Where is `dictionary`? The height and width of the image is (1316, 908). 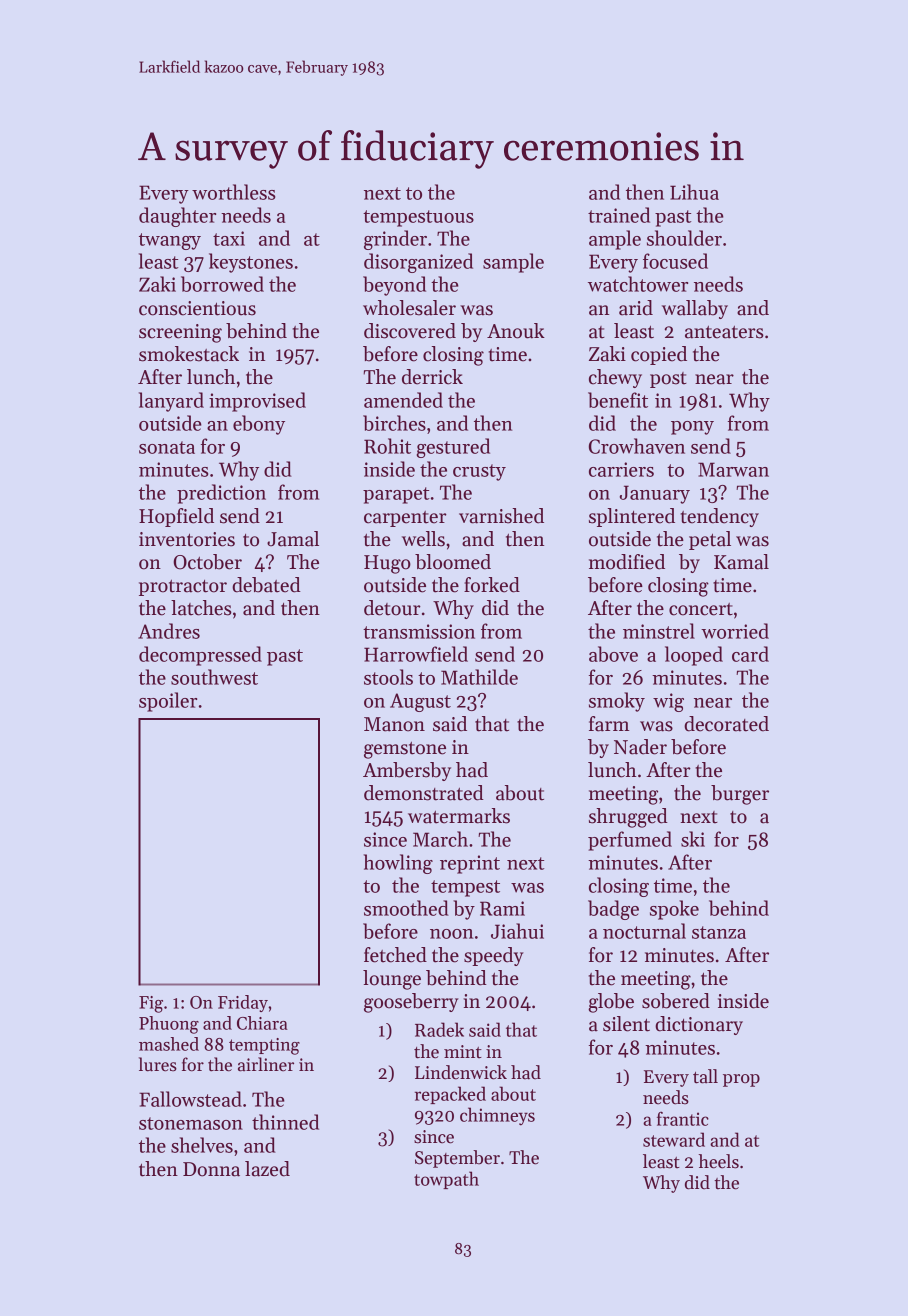
dictionary is located at coordinates (699, 1025).
